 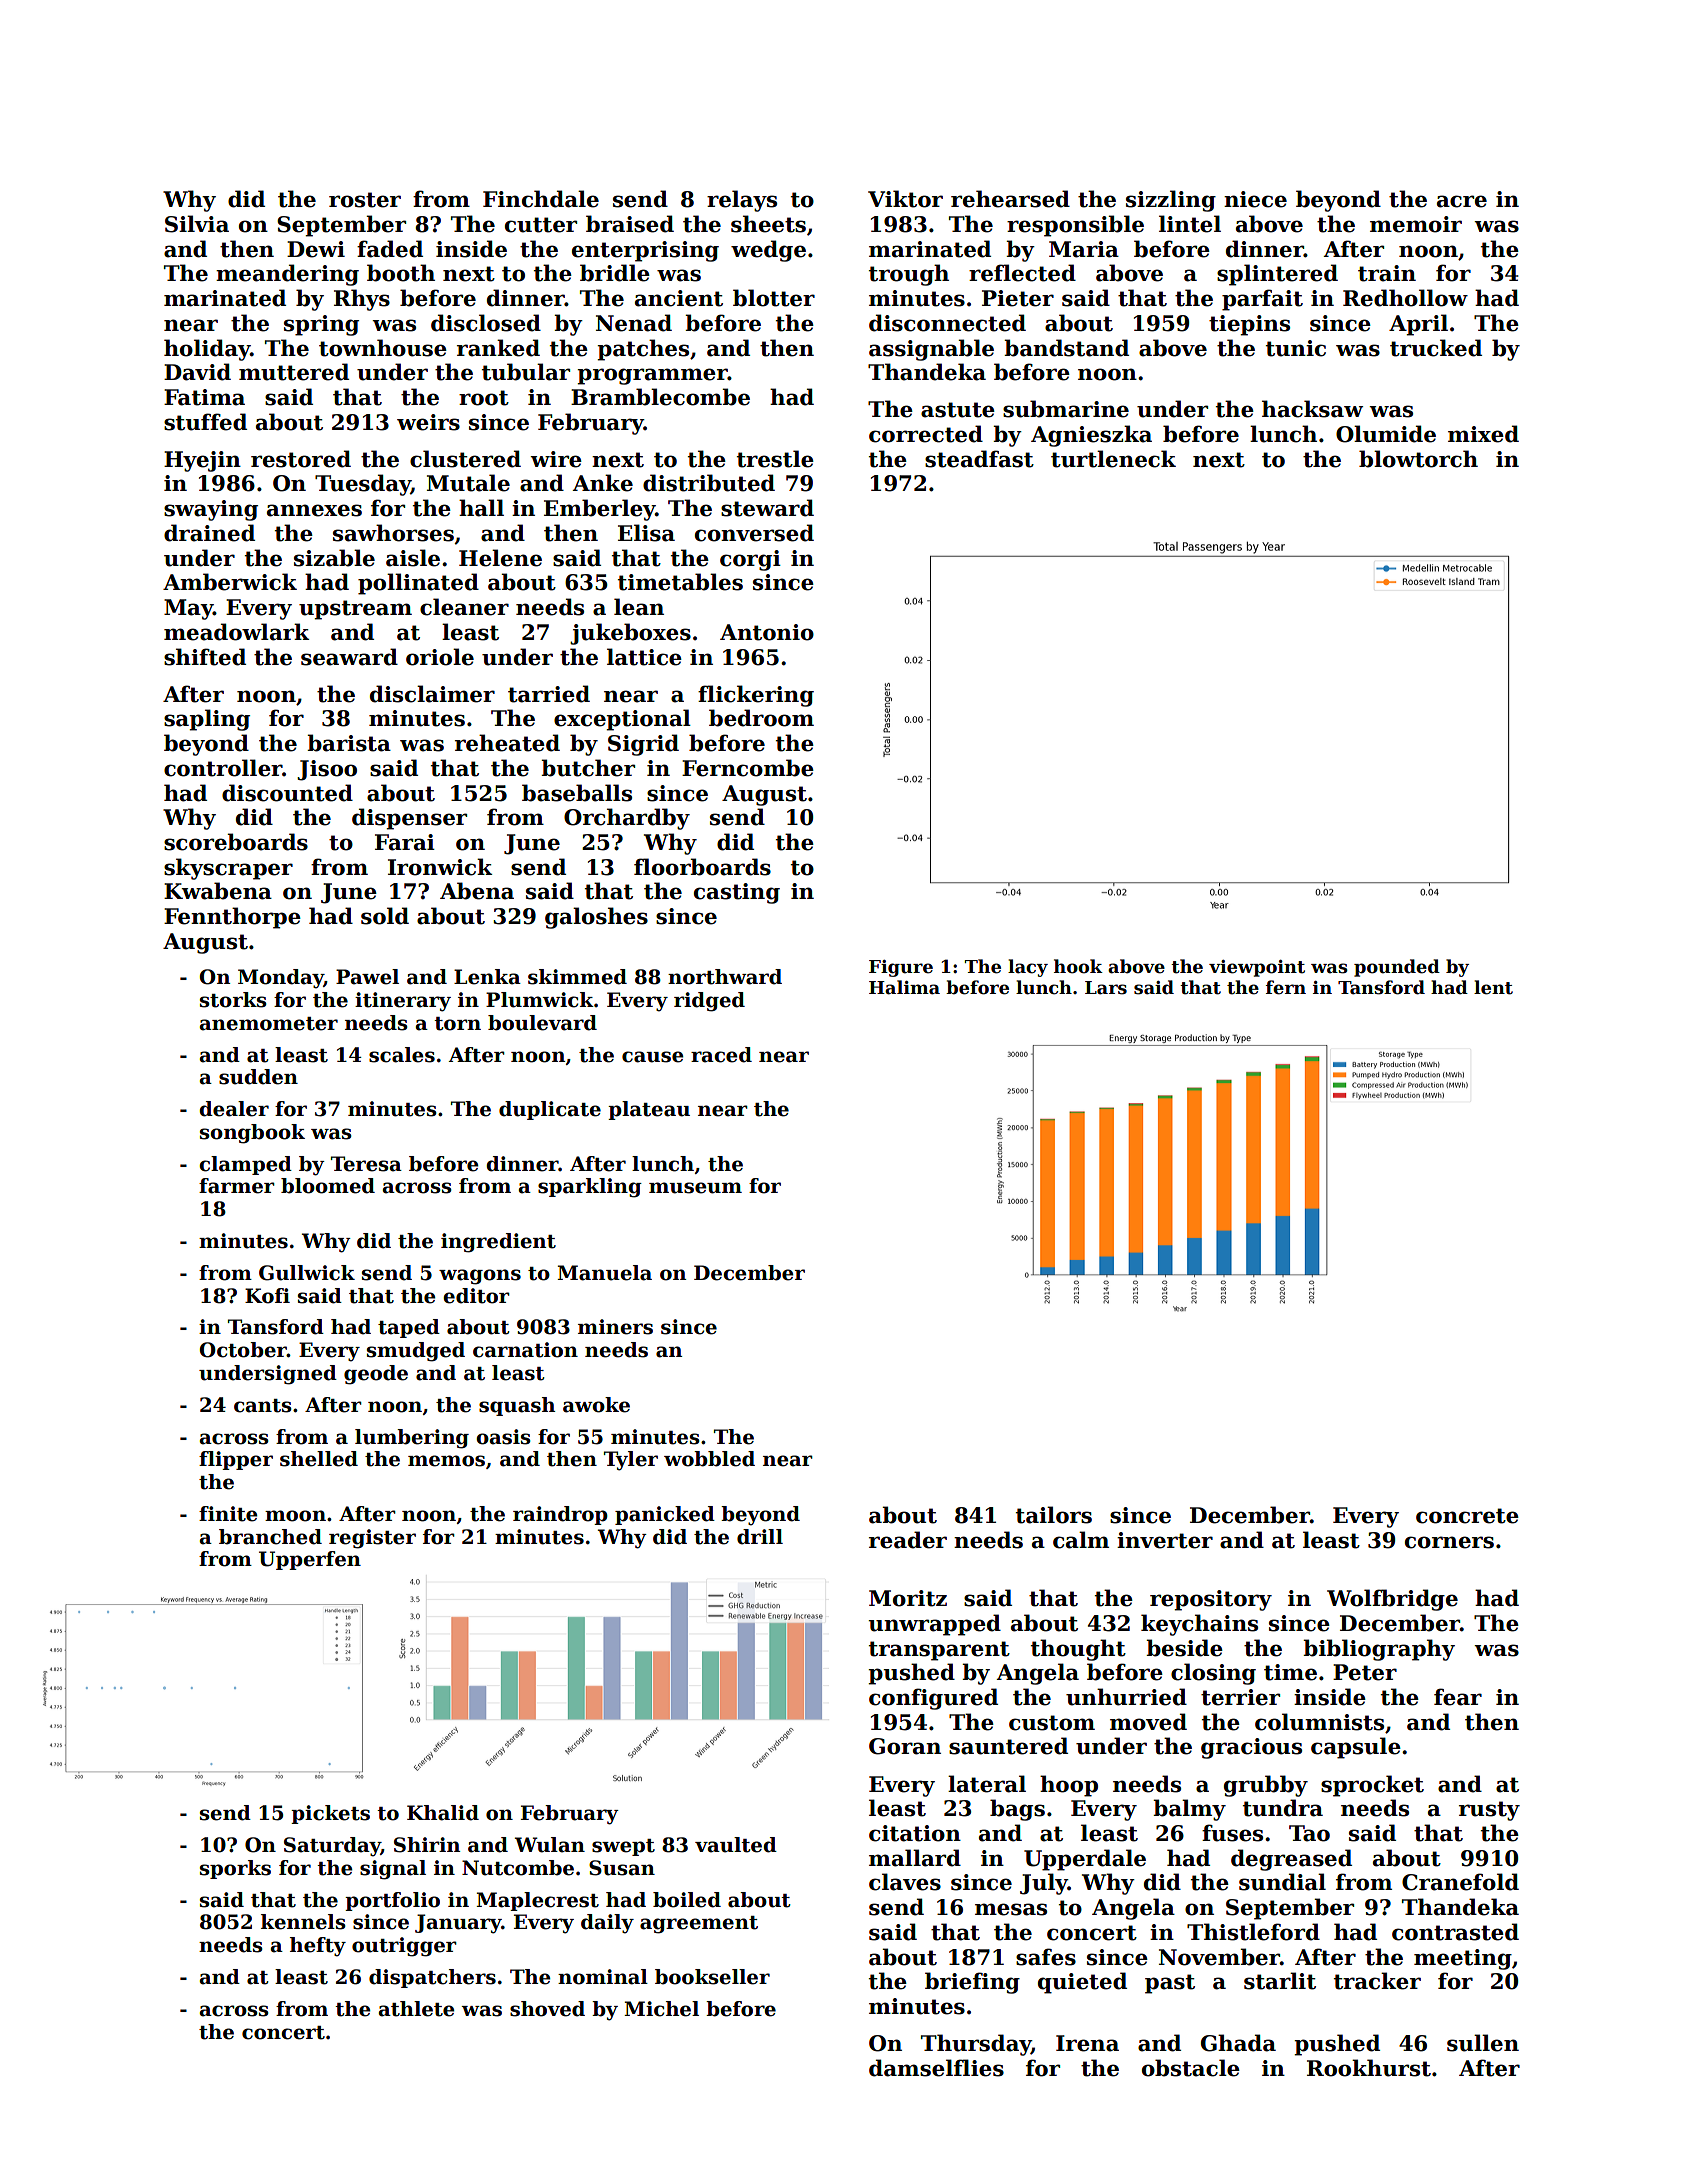 What do you see at coordinates (905, 199) in the screenshot?
I see `Viktor` at bounding box center [905, 199].
